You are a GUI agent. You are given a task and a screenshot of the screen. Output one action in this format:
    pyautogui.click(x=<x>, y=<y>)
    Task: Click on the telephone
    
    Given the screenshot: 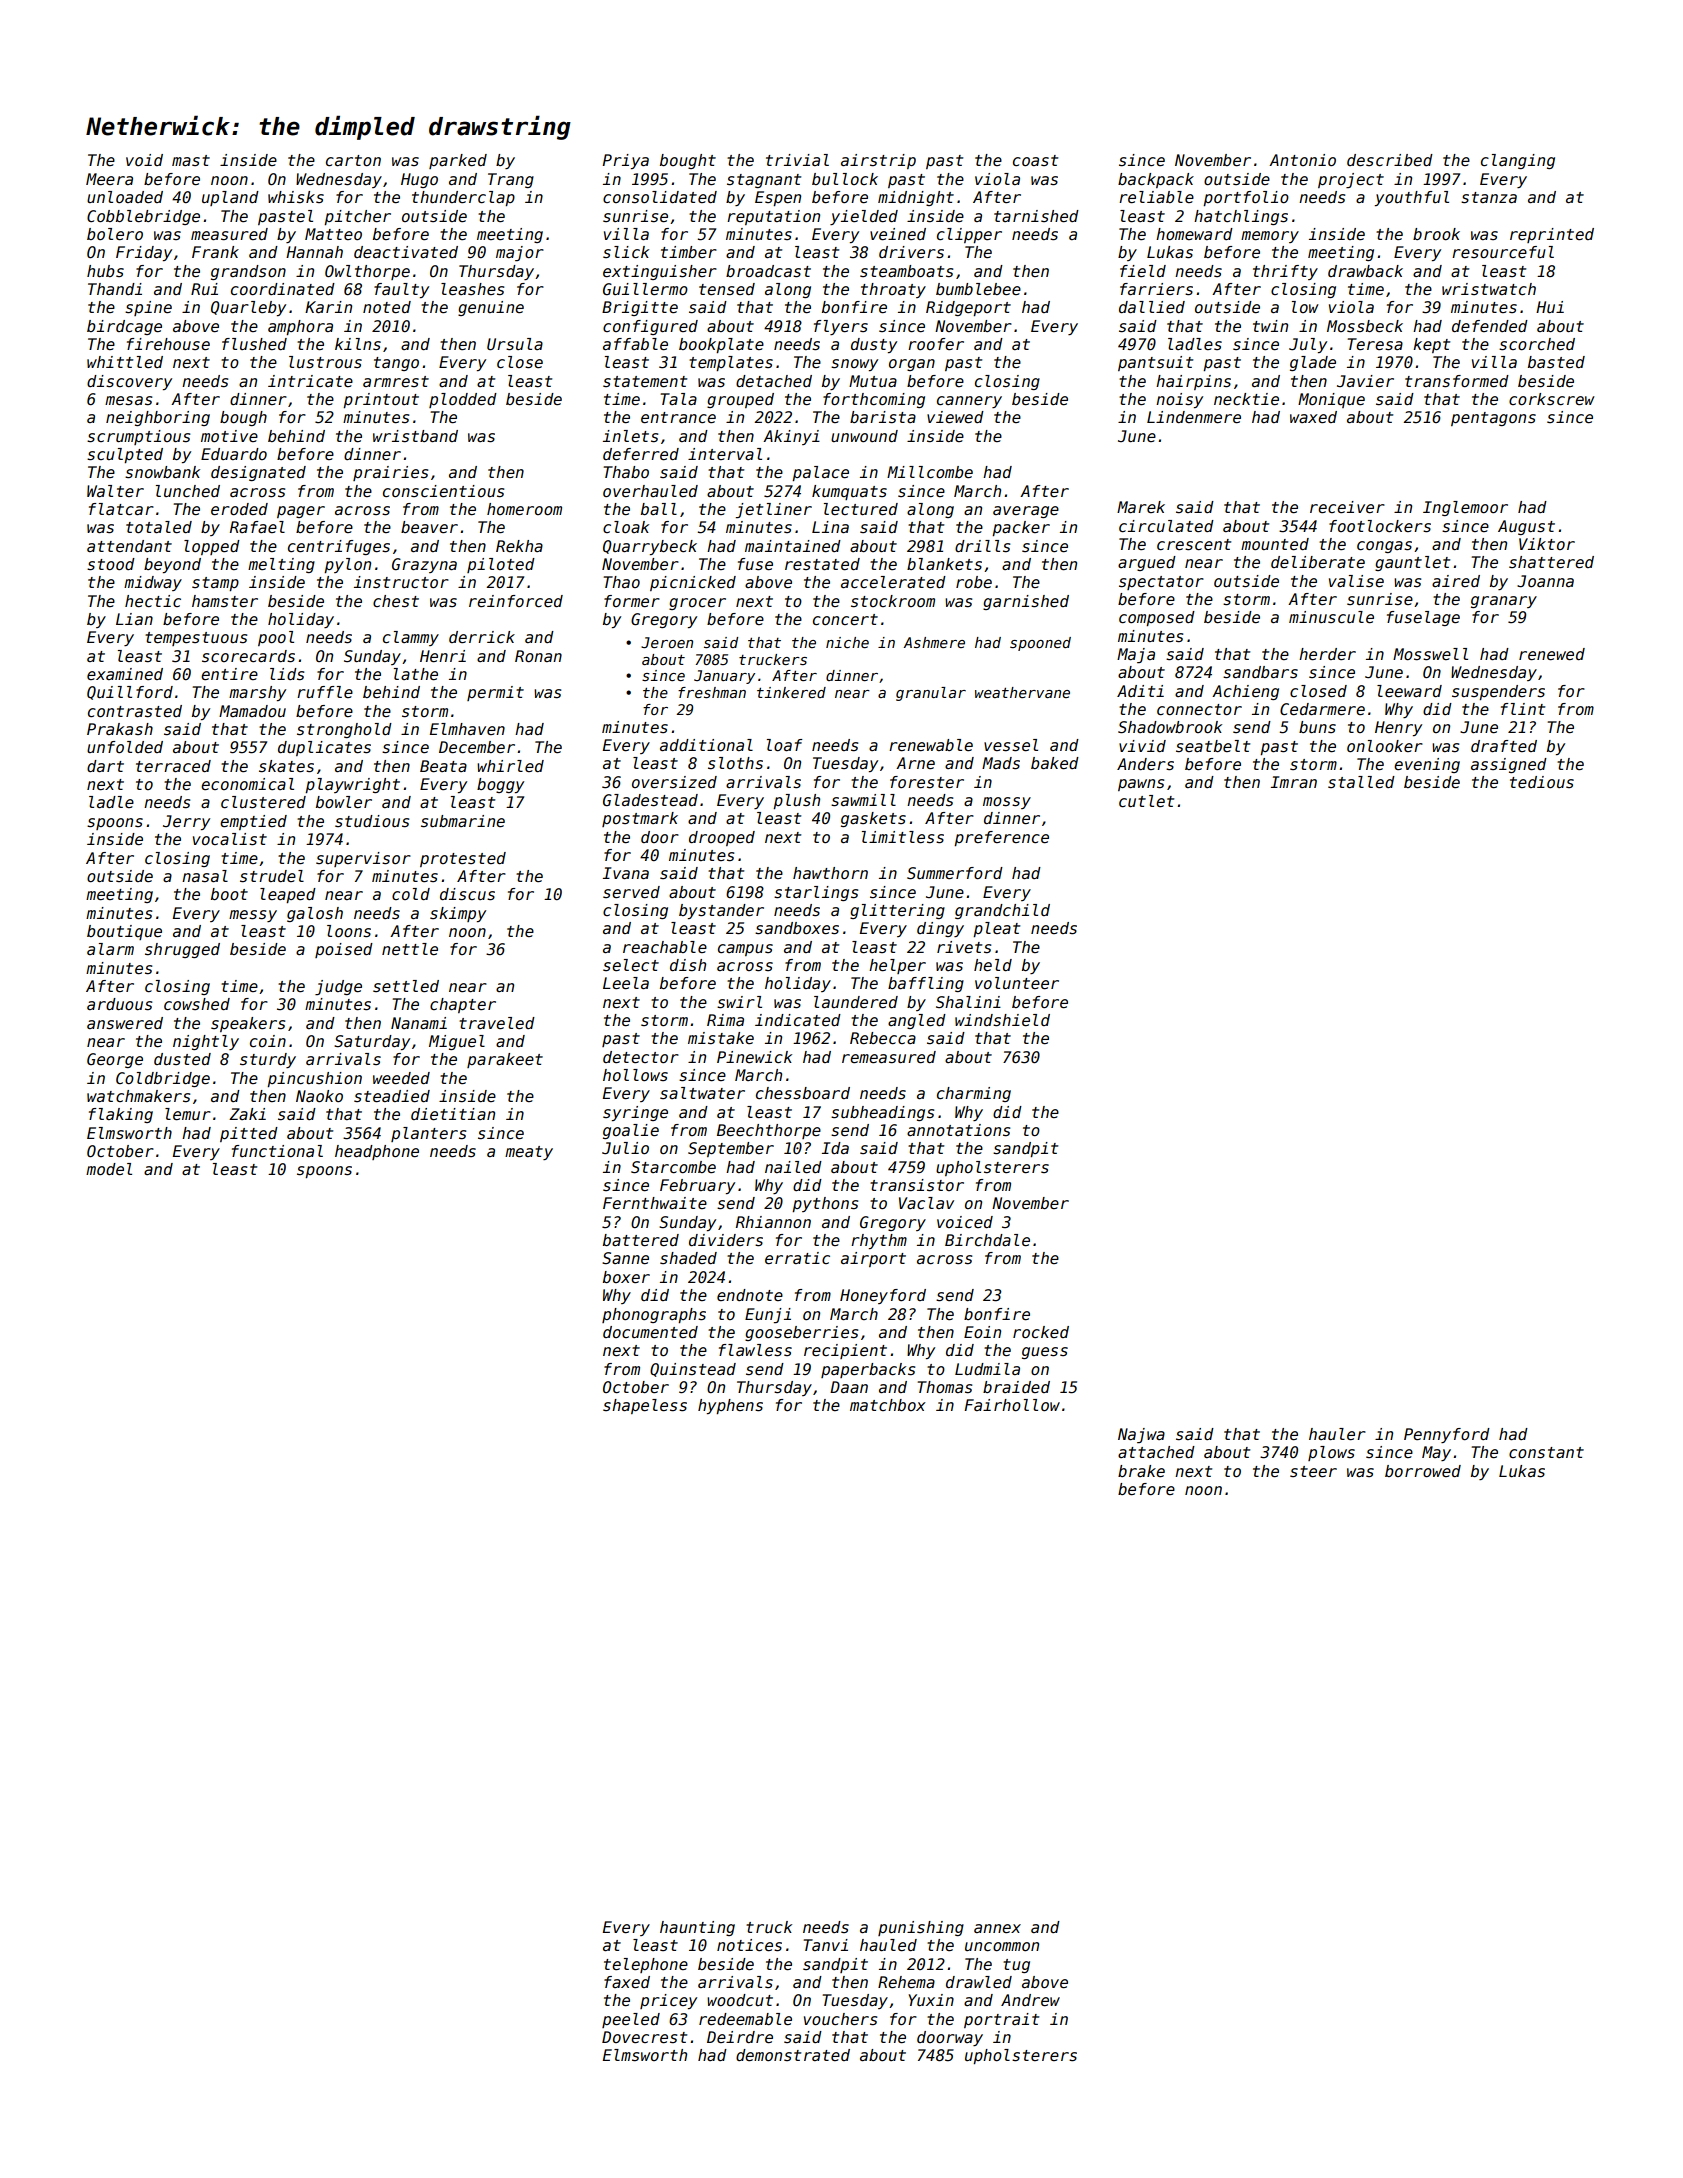 What is the action you would take?
    pyautogui.click(x=646, y=1965)
